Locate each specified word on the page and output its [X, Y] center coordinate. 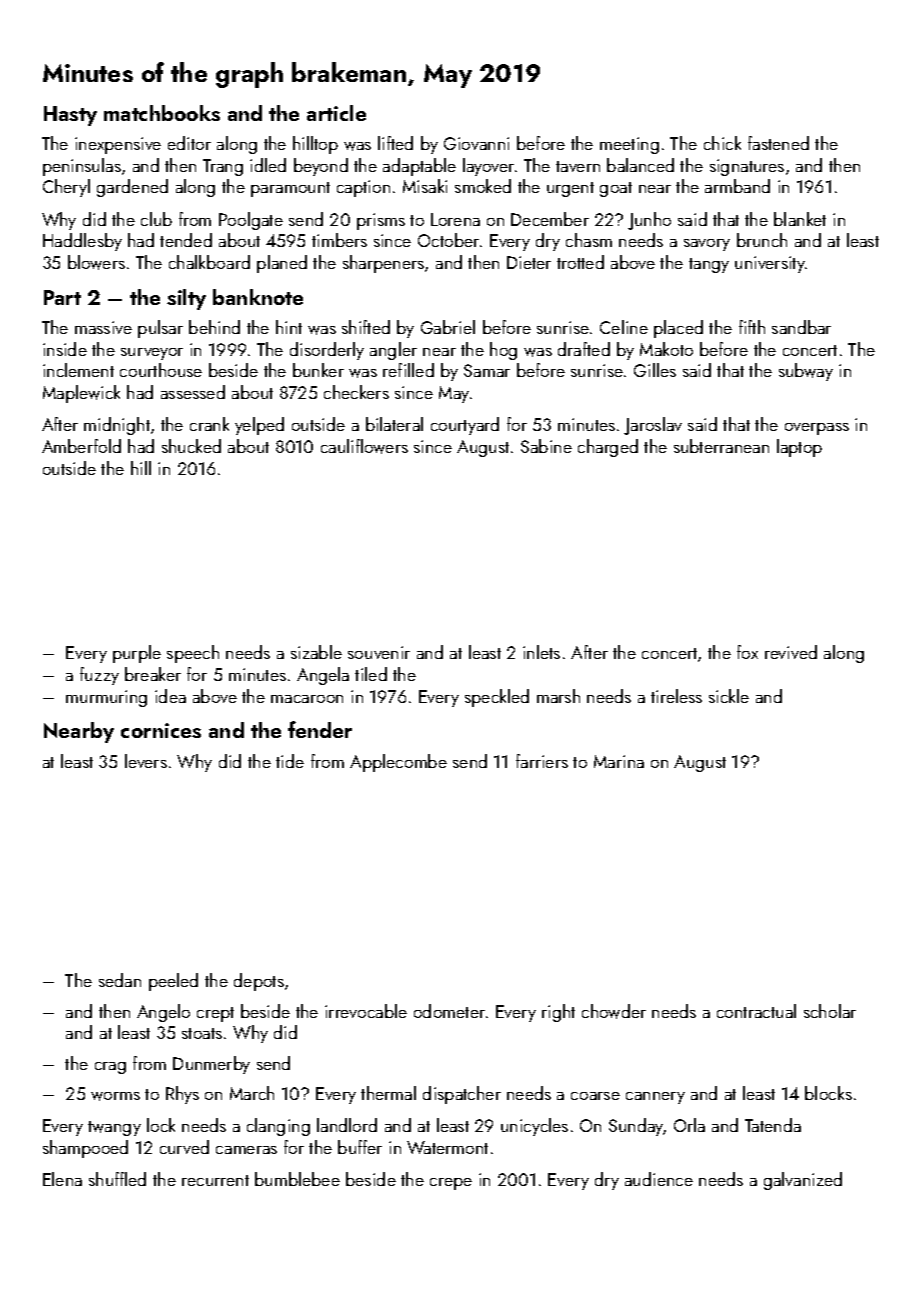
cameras [246, 1150]
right [558, 1013]
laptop [799, 448]
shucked [191, 446]
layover [488, 167]
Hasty [70, 116]
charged [608, 448]
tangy [709, 265]
